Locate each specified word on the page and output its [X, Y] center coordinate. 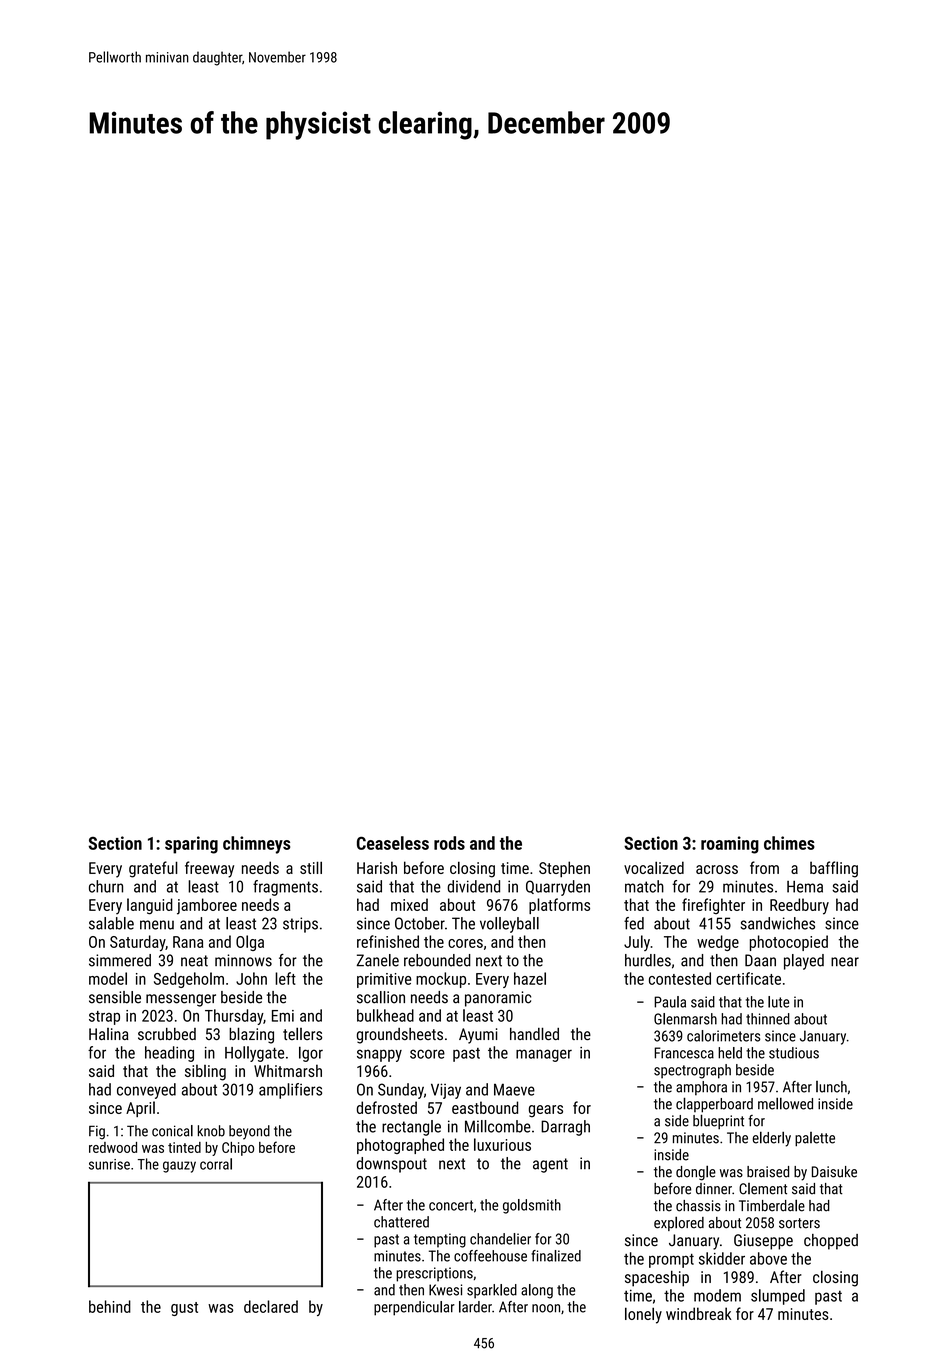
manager [544, 1055]
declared [271, 1306]
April [140, 1109]
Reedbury [799, 906]
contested [680, 978]
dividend [473, 886]
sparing [191, 845]
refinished [388, 941]
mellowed [785, 1103]
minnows [243, 960]
